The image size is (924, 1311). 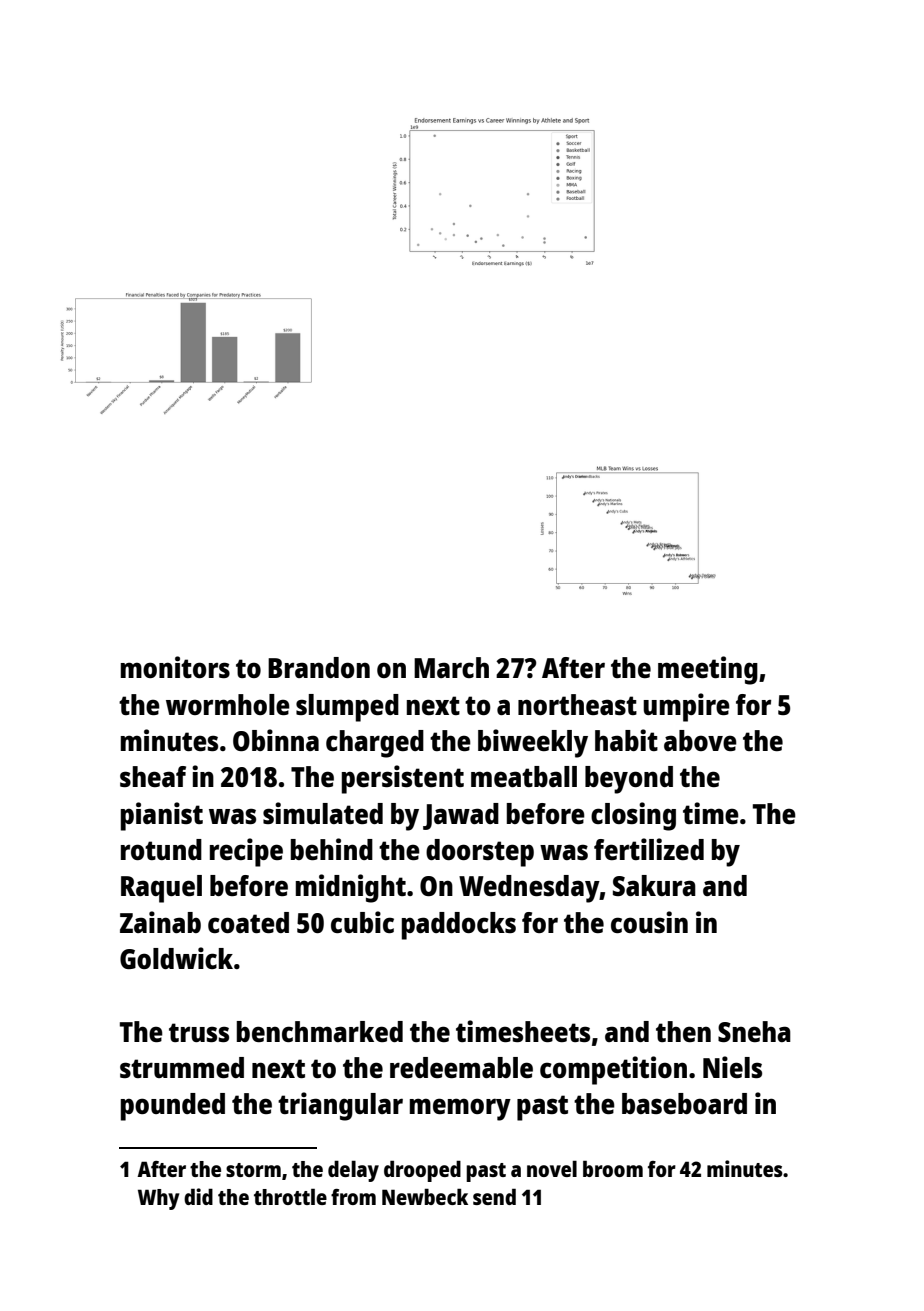 What do you see at coordinates (654, 885) in the document?
I see `Sakura` at bounding box center [654, 885].
